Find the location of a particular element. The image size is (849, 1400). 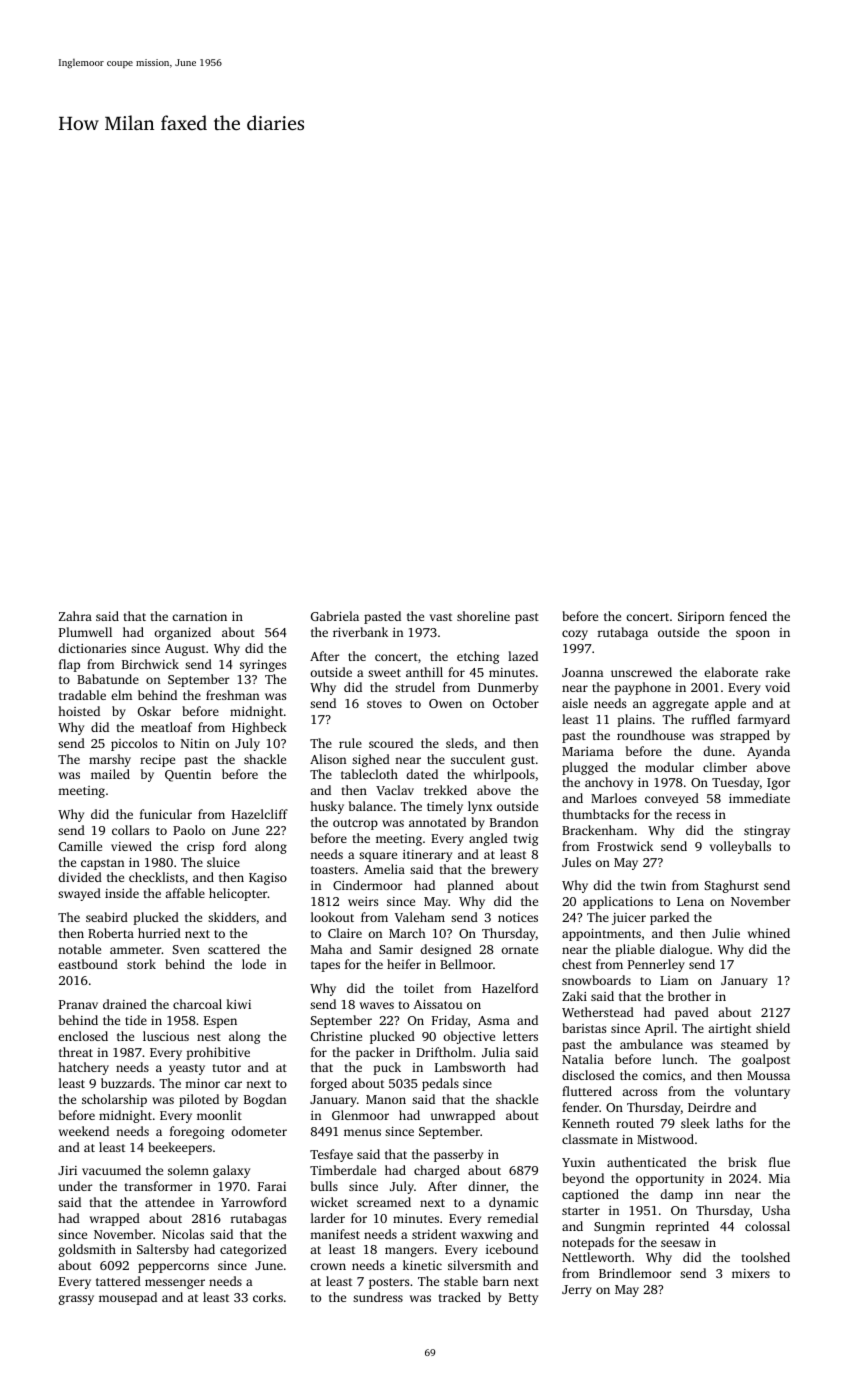

Zahra is located at coordinates (75, 616).
